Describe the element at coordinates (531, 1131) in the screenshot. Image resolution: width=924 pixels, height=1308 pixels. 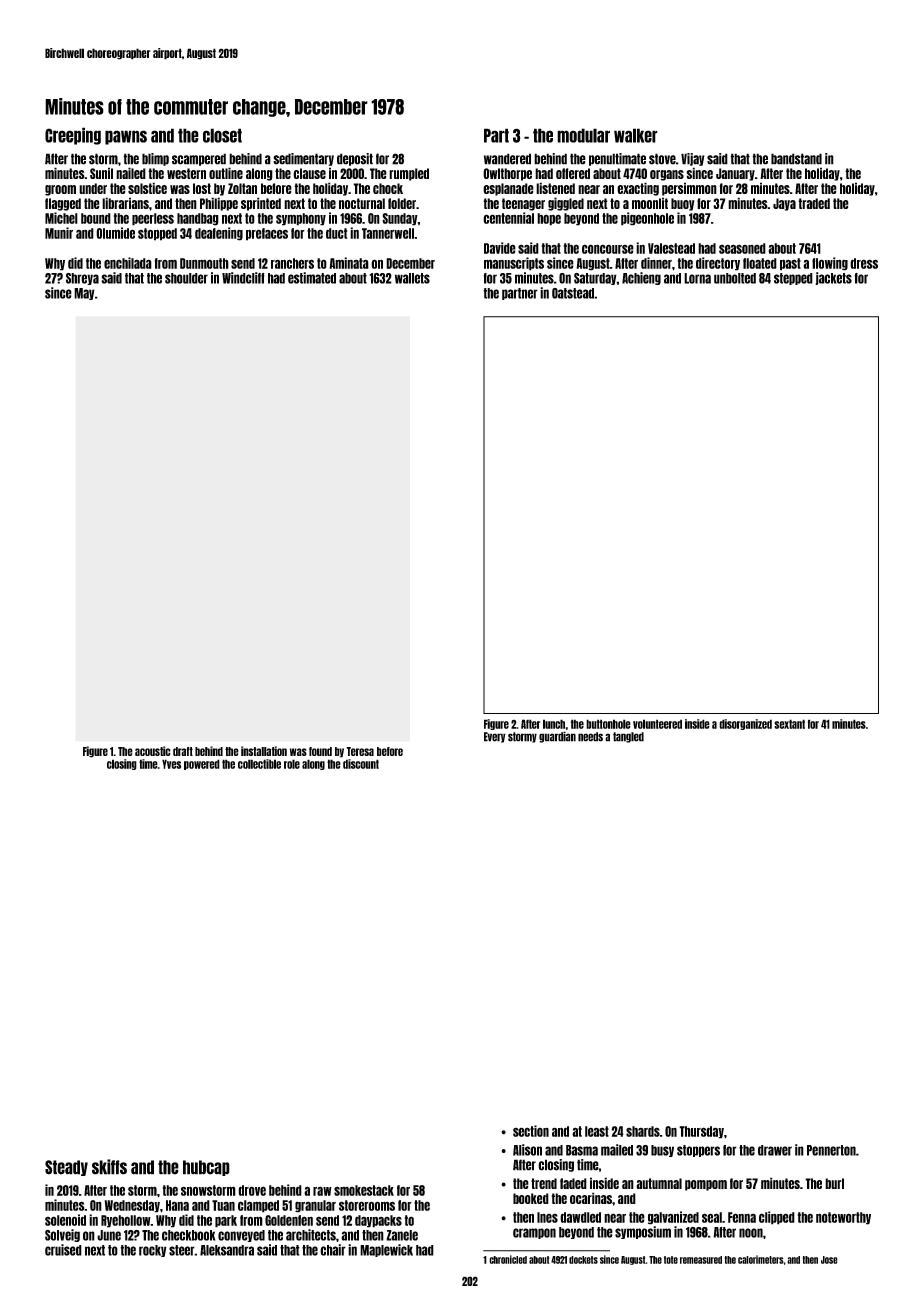
I see `section` at that location.
